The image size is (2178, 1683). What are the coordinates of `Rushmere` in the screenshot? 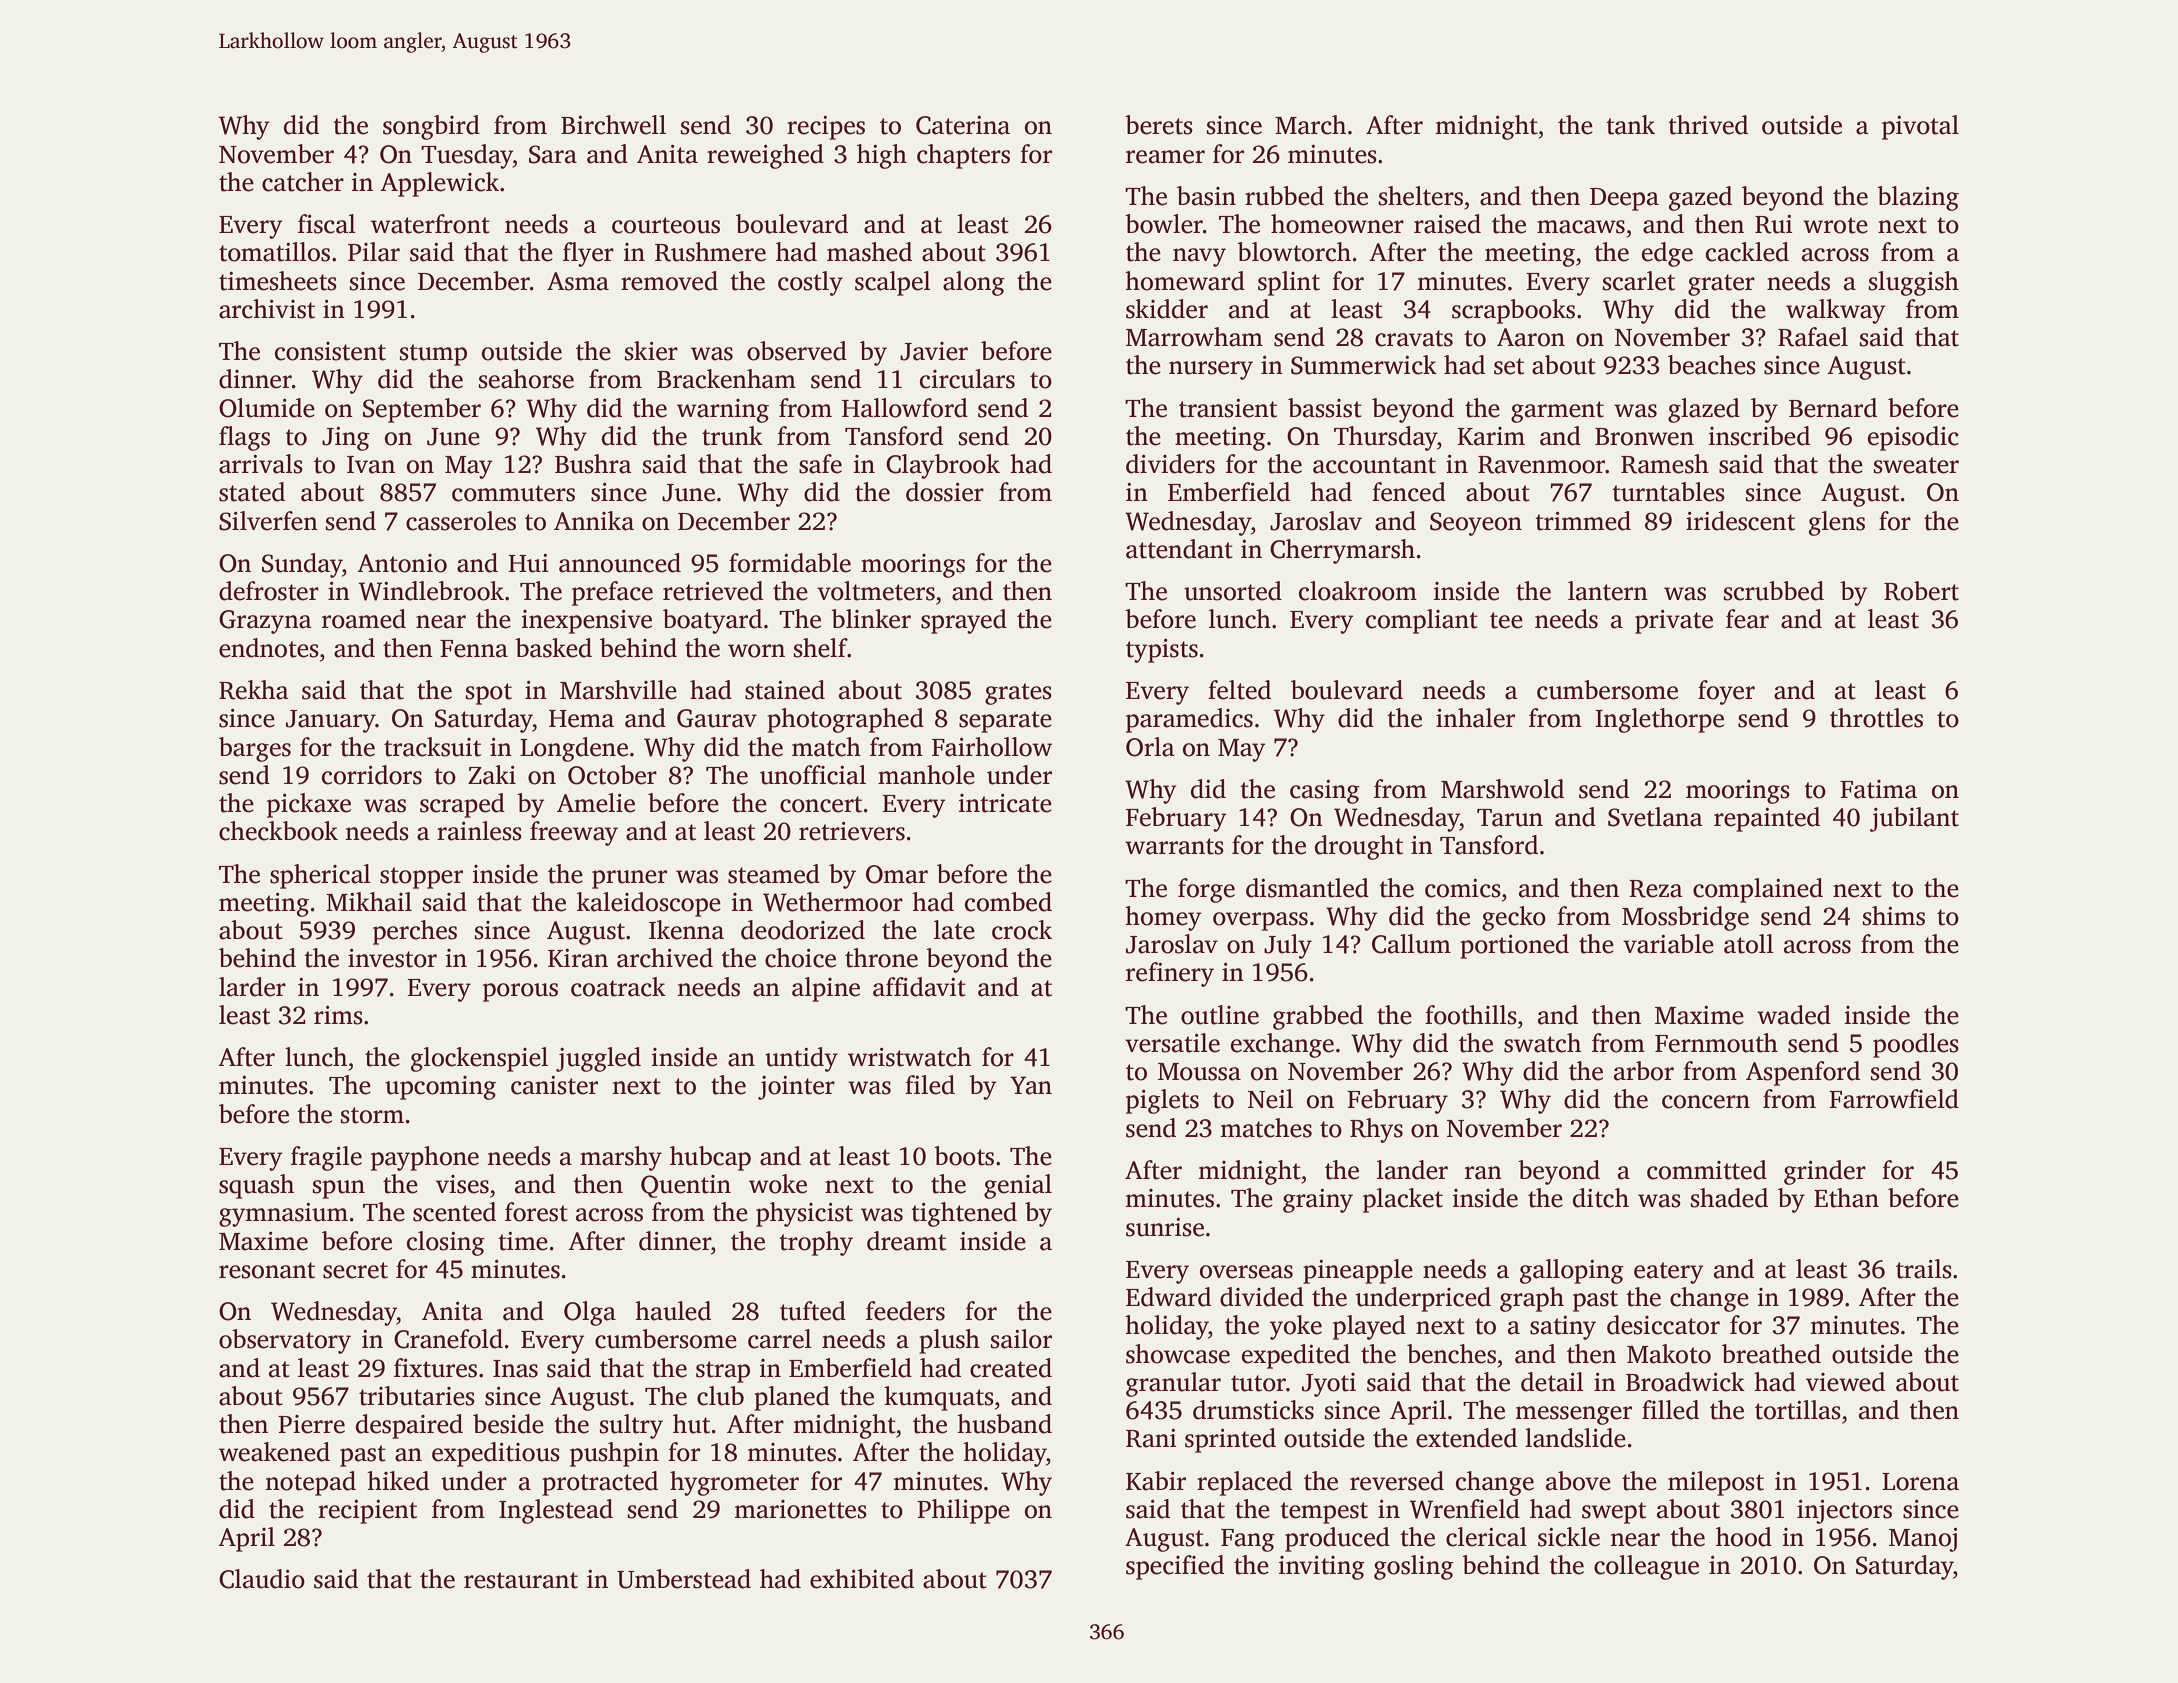 It's located at (710, 252).
